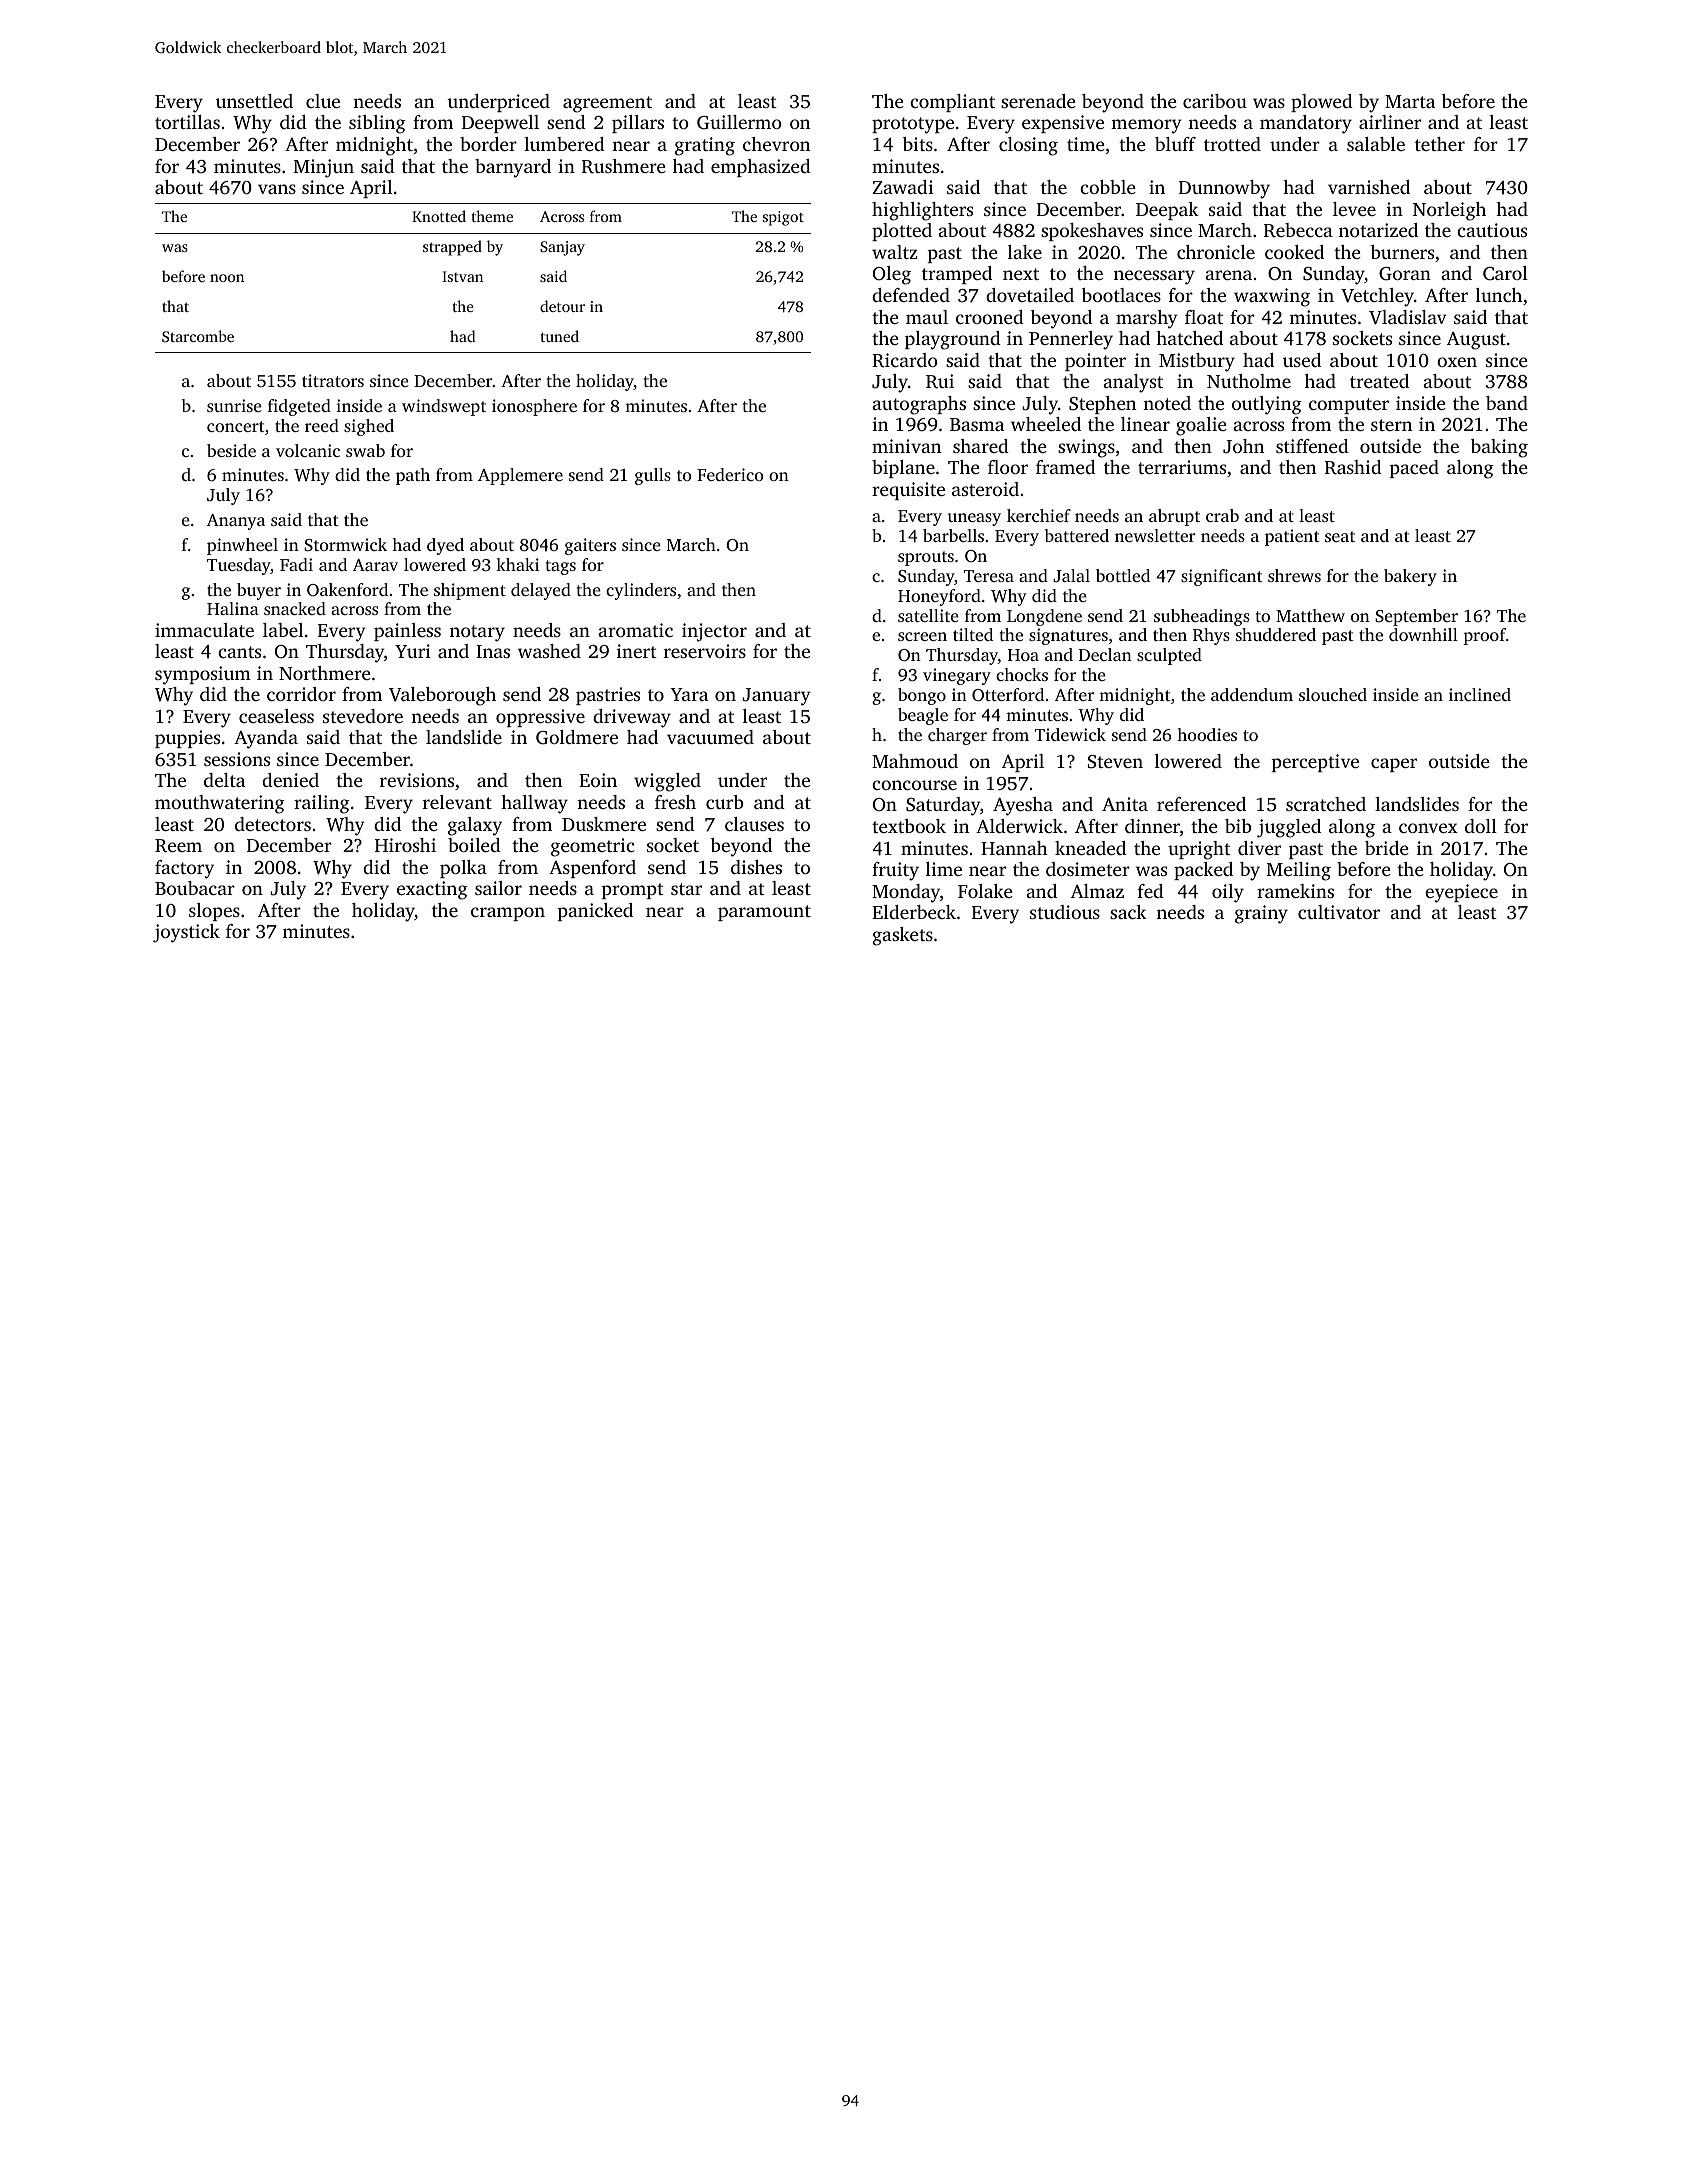  What do you see at coordinates (187, 122) in the screenshot?
I see `tortillas` at bounding box center [187, 122].
